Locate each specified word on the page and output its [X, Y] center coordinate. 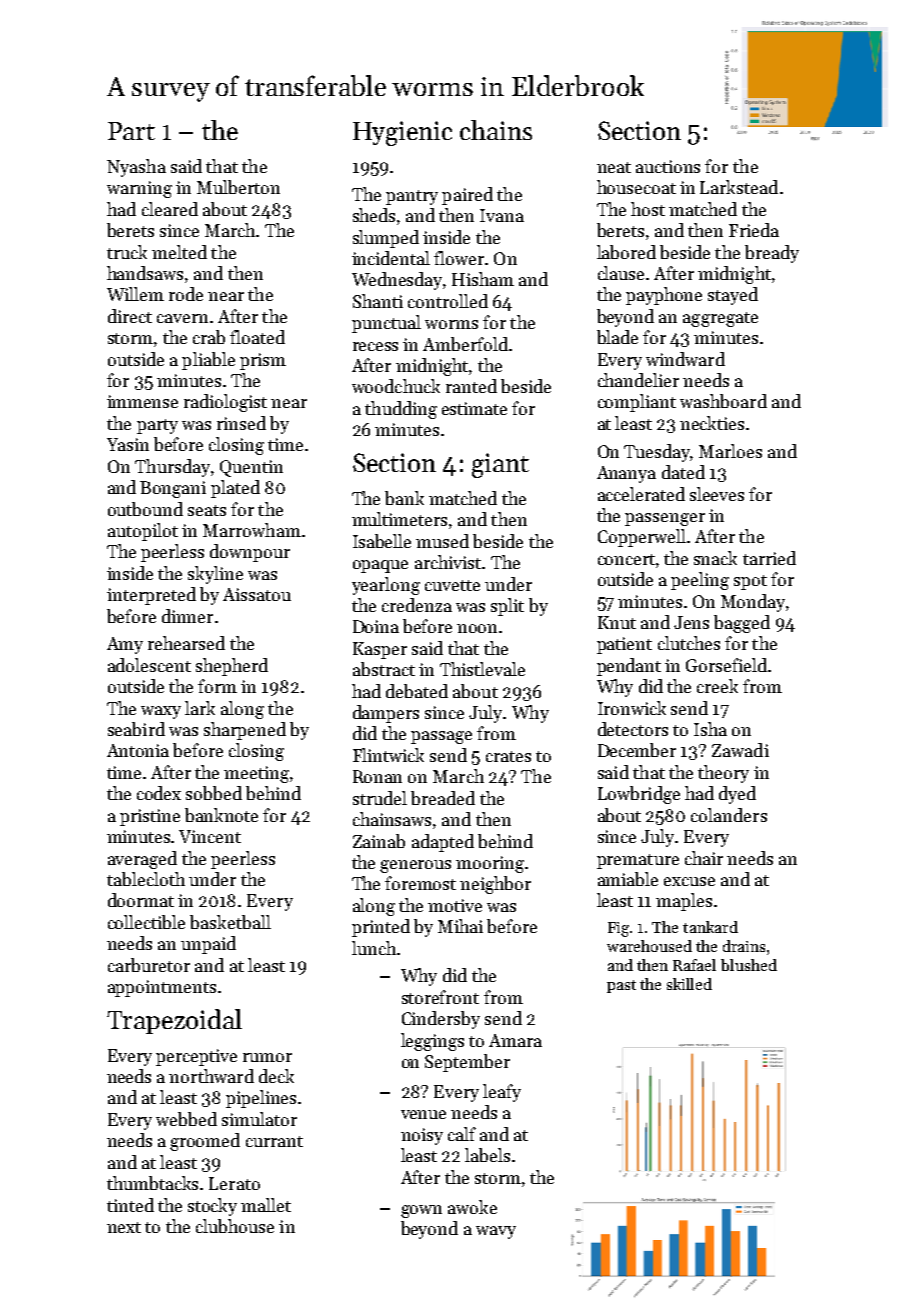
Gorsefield [726, 665]
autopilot [143, 532]
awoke [472, 1207]
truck [127, 252]
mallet [266, 1205]
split [507, 607]
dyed [737, 795]
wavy [496, 1232]
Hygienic [402, 133]
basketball [230, 922]
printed [381, 928]
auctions [668, 166]
